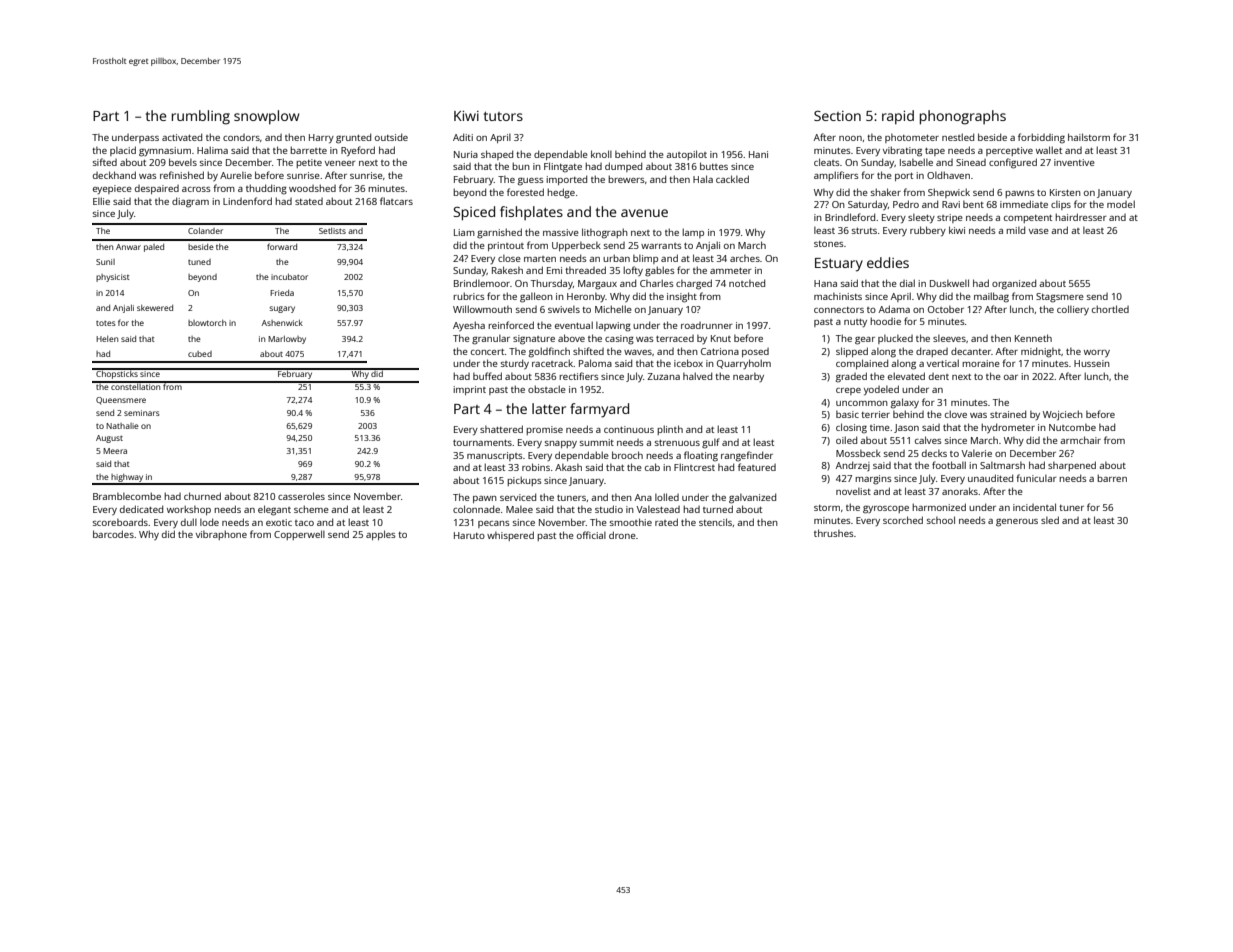 The image size is (1233, 952). What do you see at coordinates (591, 535) in the screenshot?
I see `official` at bounding box center [591, 535].
